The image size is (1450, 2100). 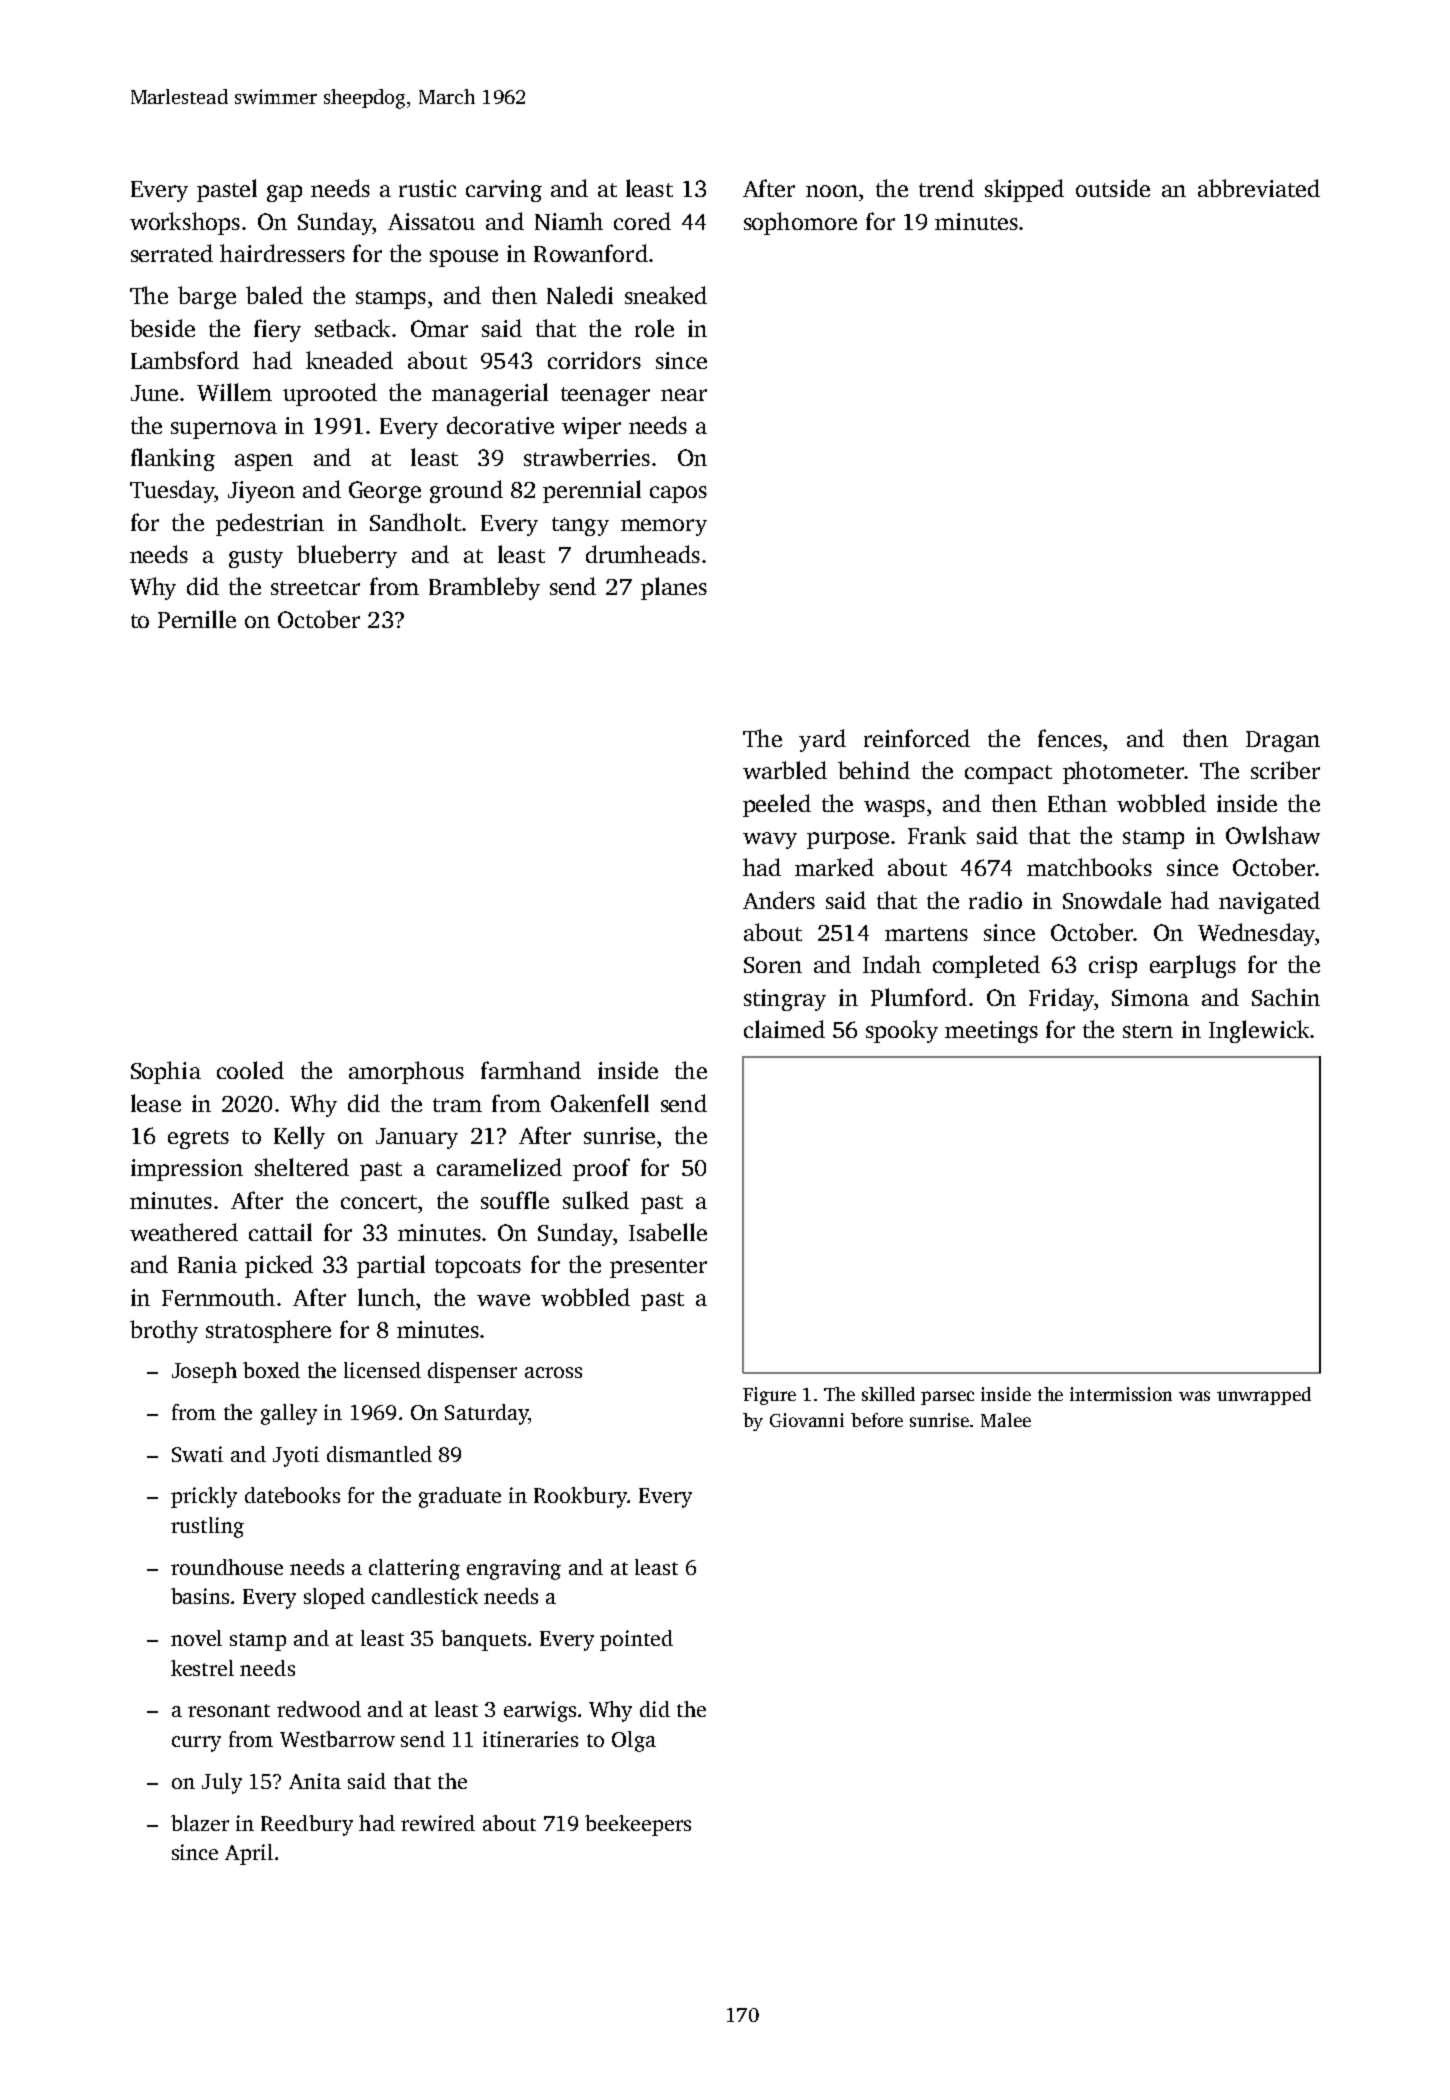 What do you see at coordinates (249, 1854) in the screenshot?
I see `April` at bounding box center [249, 1854].
